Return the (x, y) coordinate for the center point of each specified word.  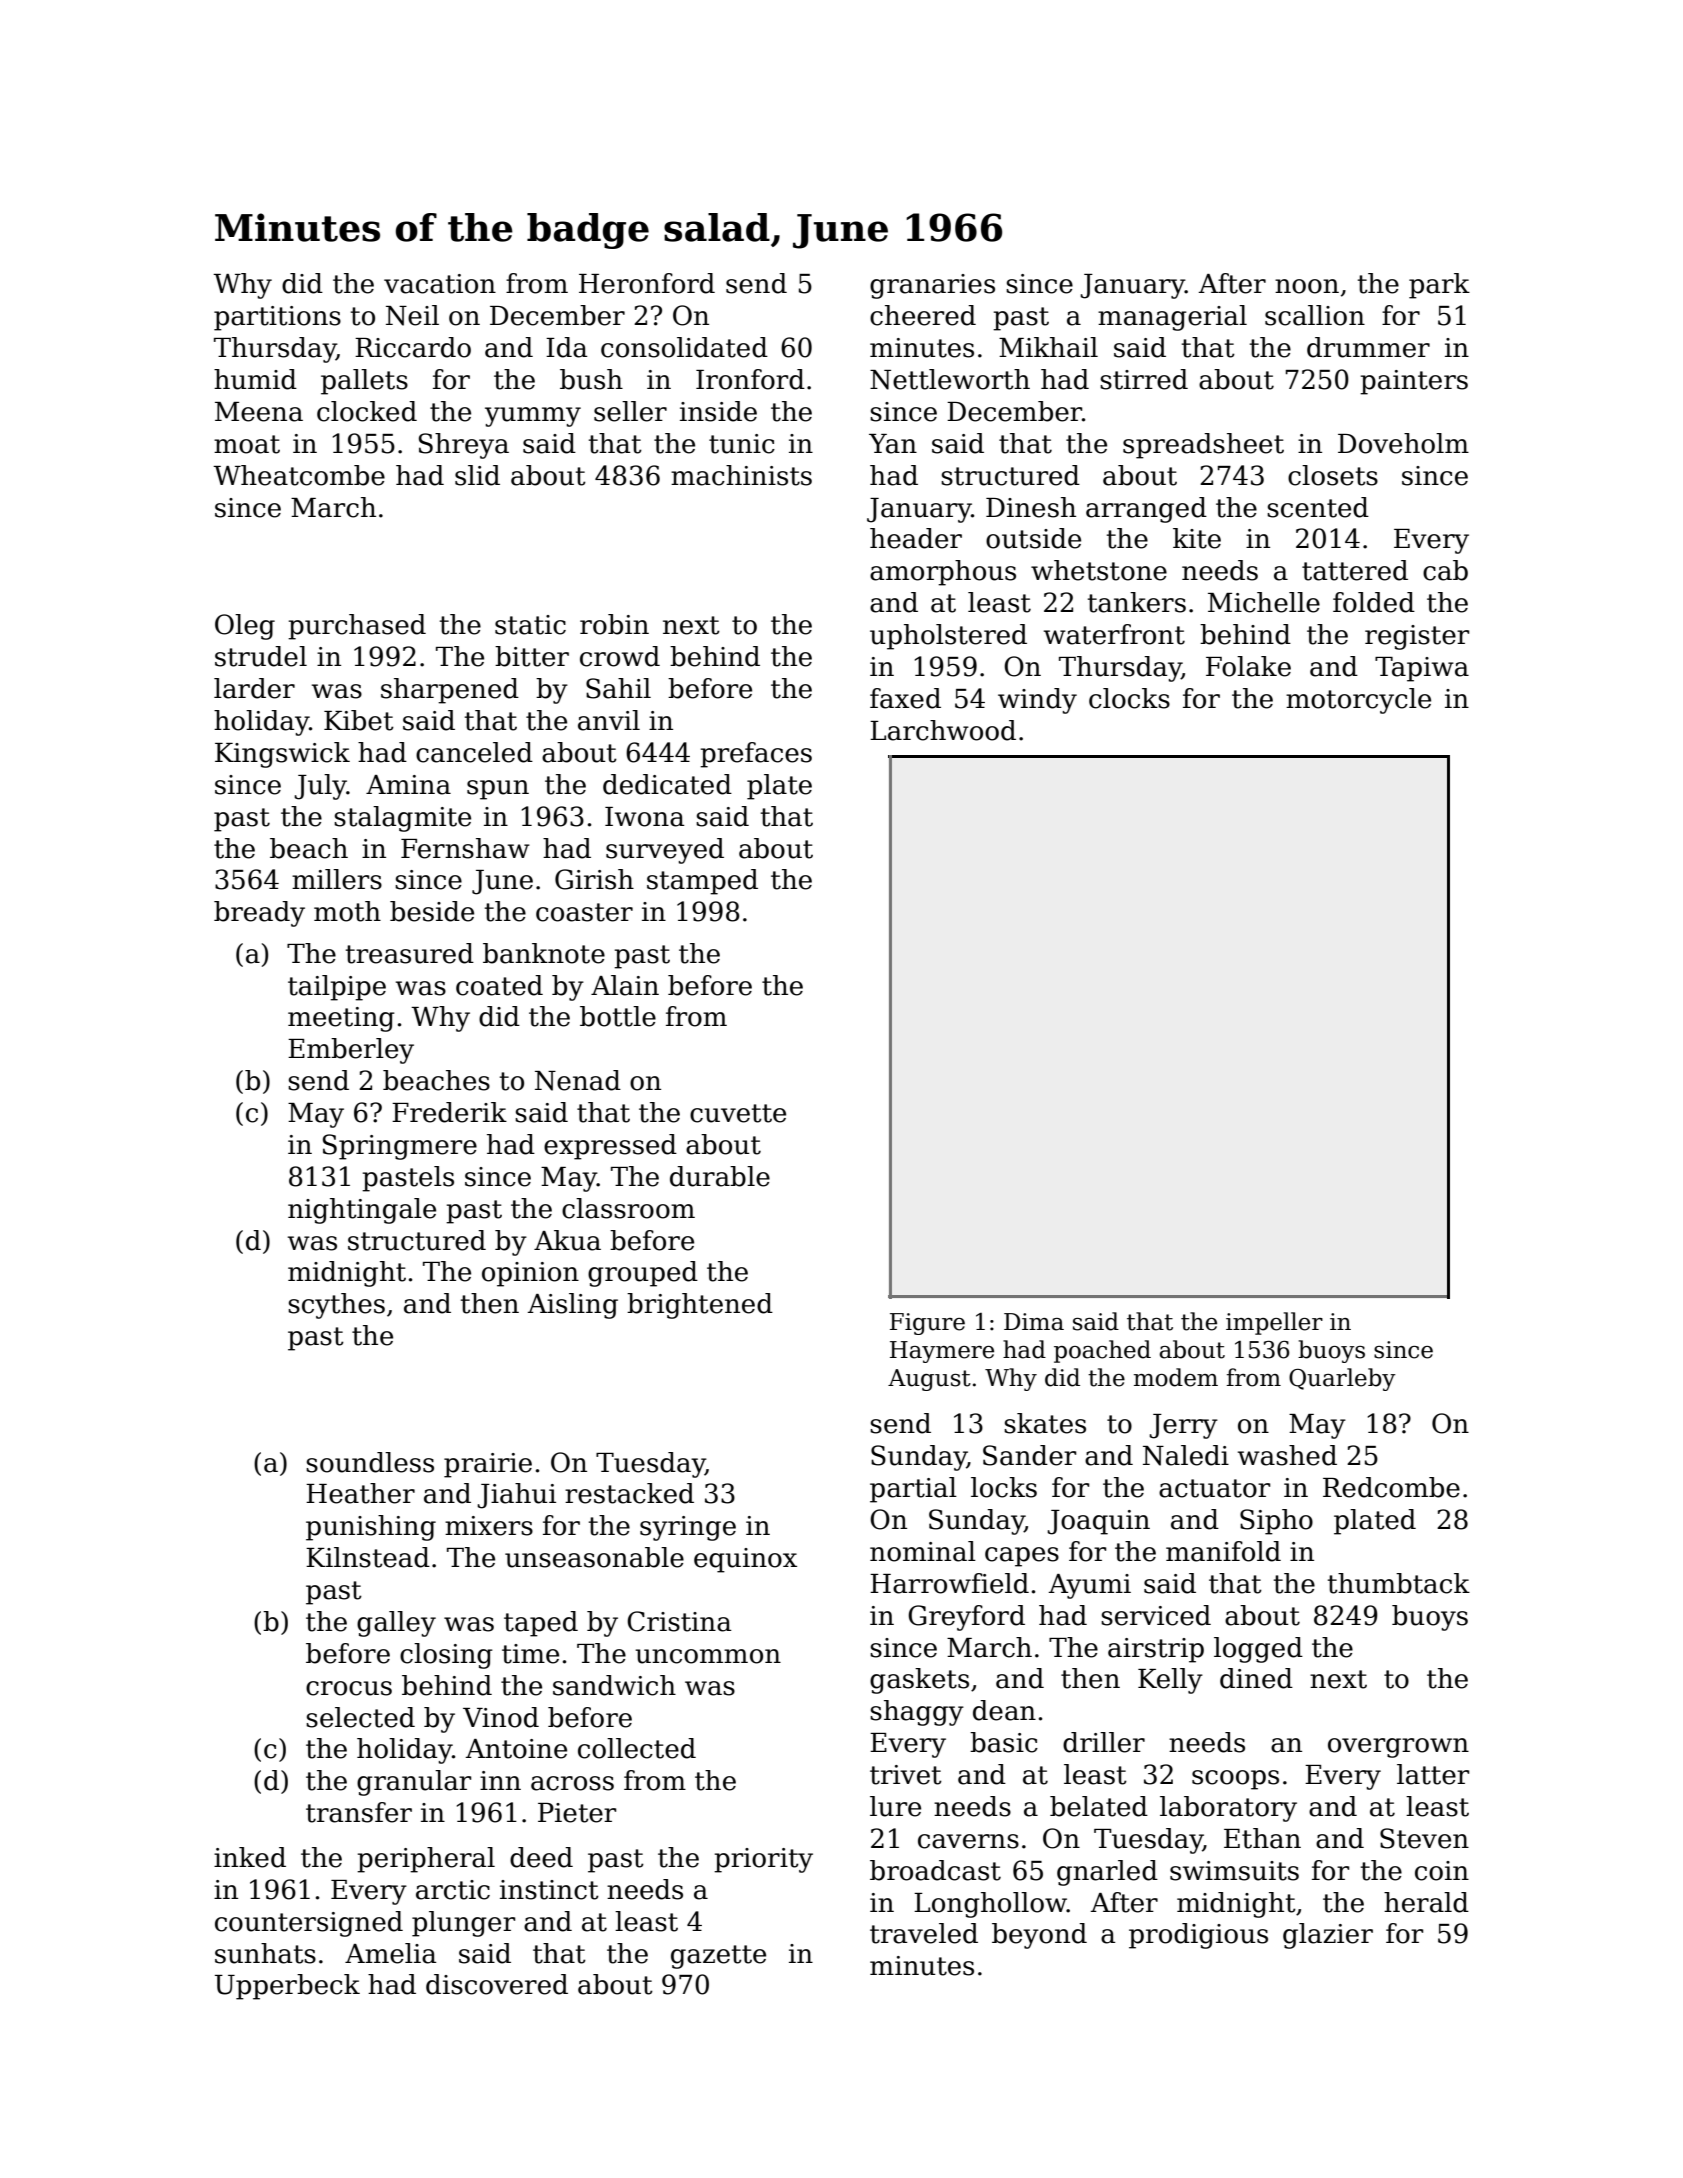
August (929, 1380)
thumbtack (1399, 1583)
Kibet (359, 720)
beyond (1039, 1936)
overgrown (1398, 1748)
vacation (440, 284)
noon (1307, 286)
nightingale (362, 1211)
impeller (1274, 1323)
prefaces (756, 755)
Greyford (966, 1618)
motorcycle (1358, 701)
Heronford (647, 283)
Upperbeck (287, 1987)
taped (541, 1624)
